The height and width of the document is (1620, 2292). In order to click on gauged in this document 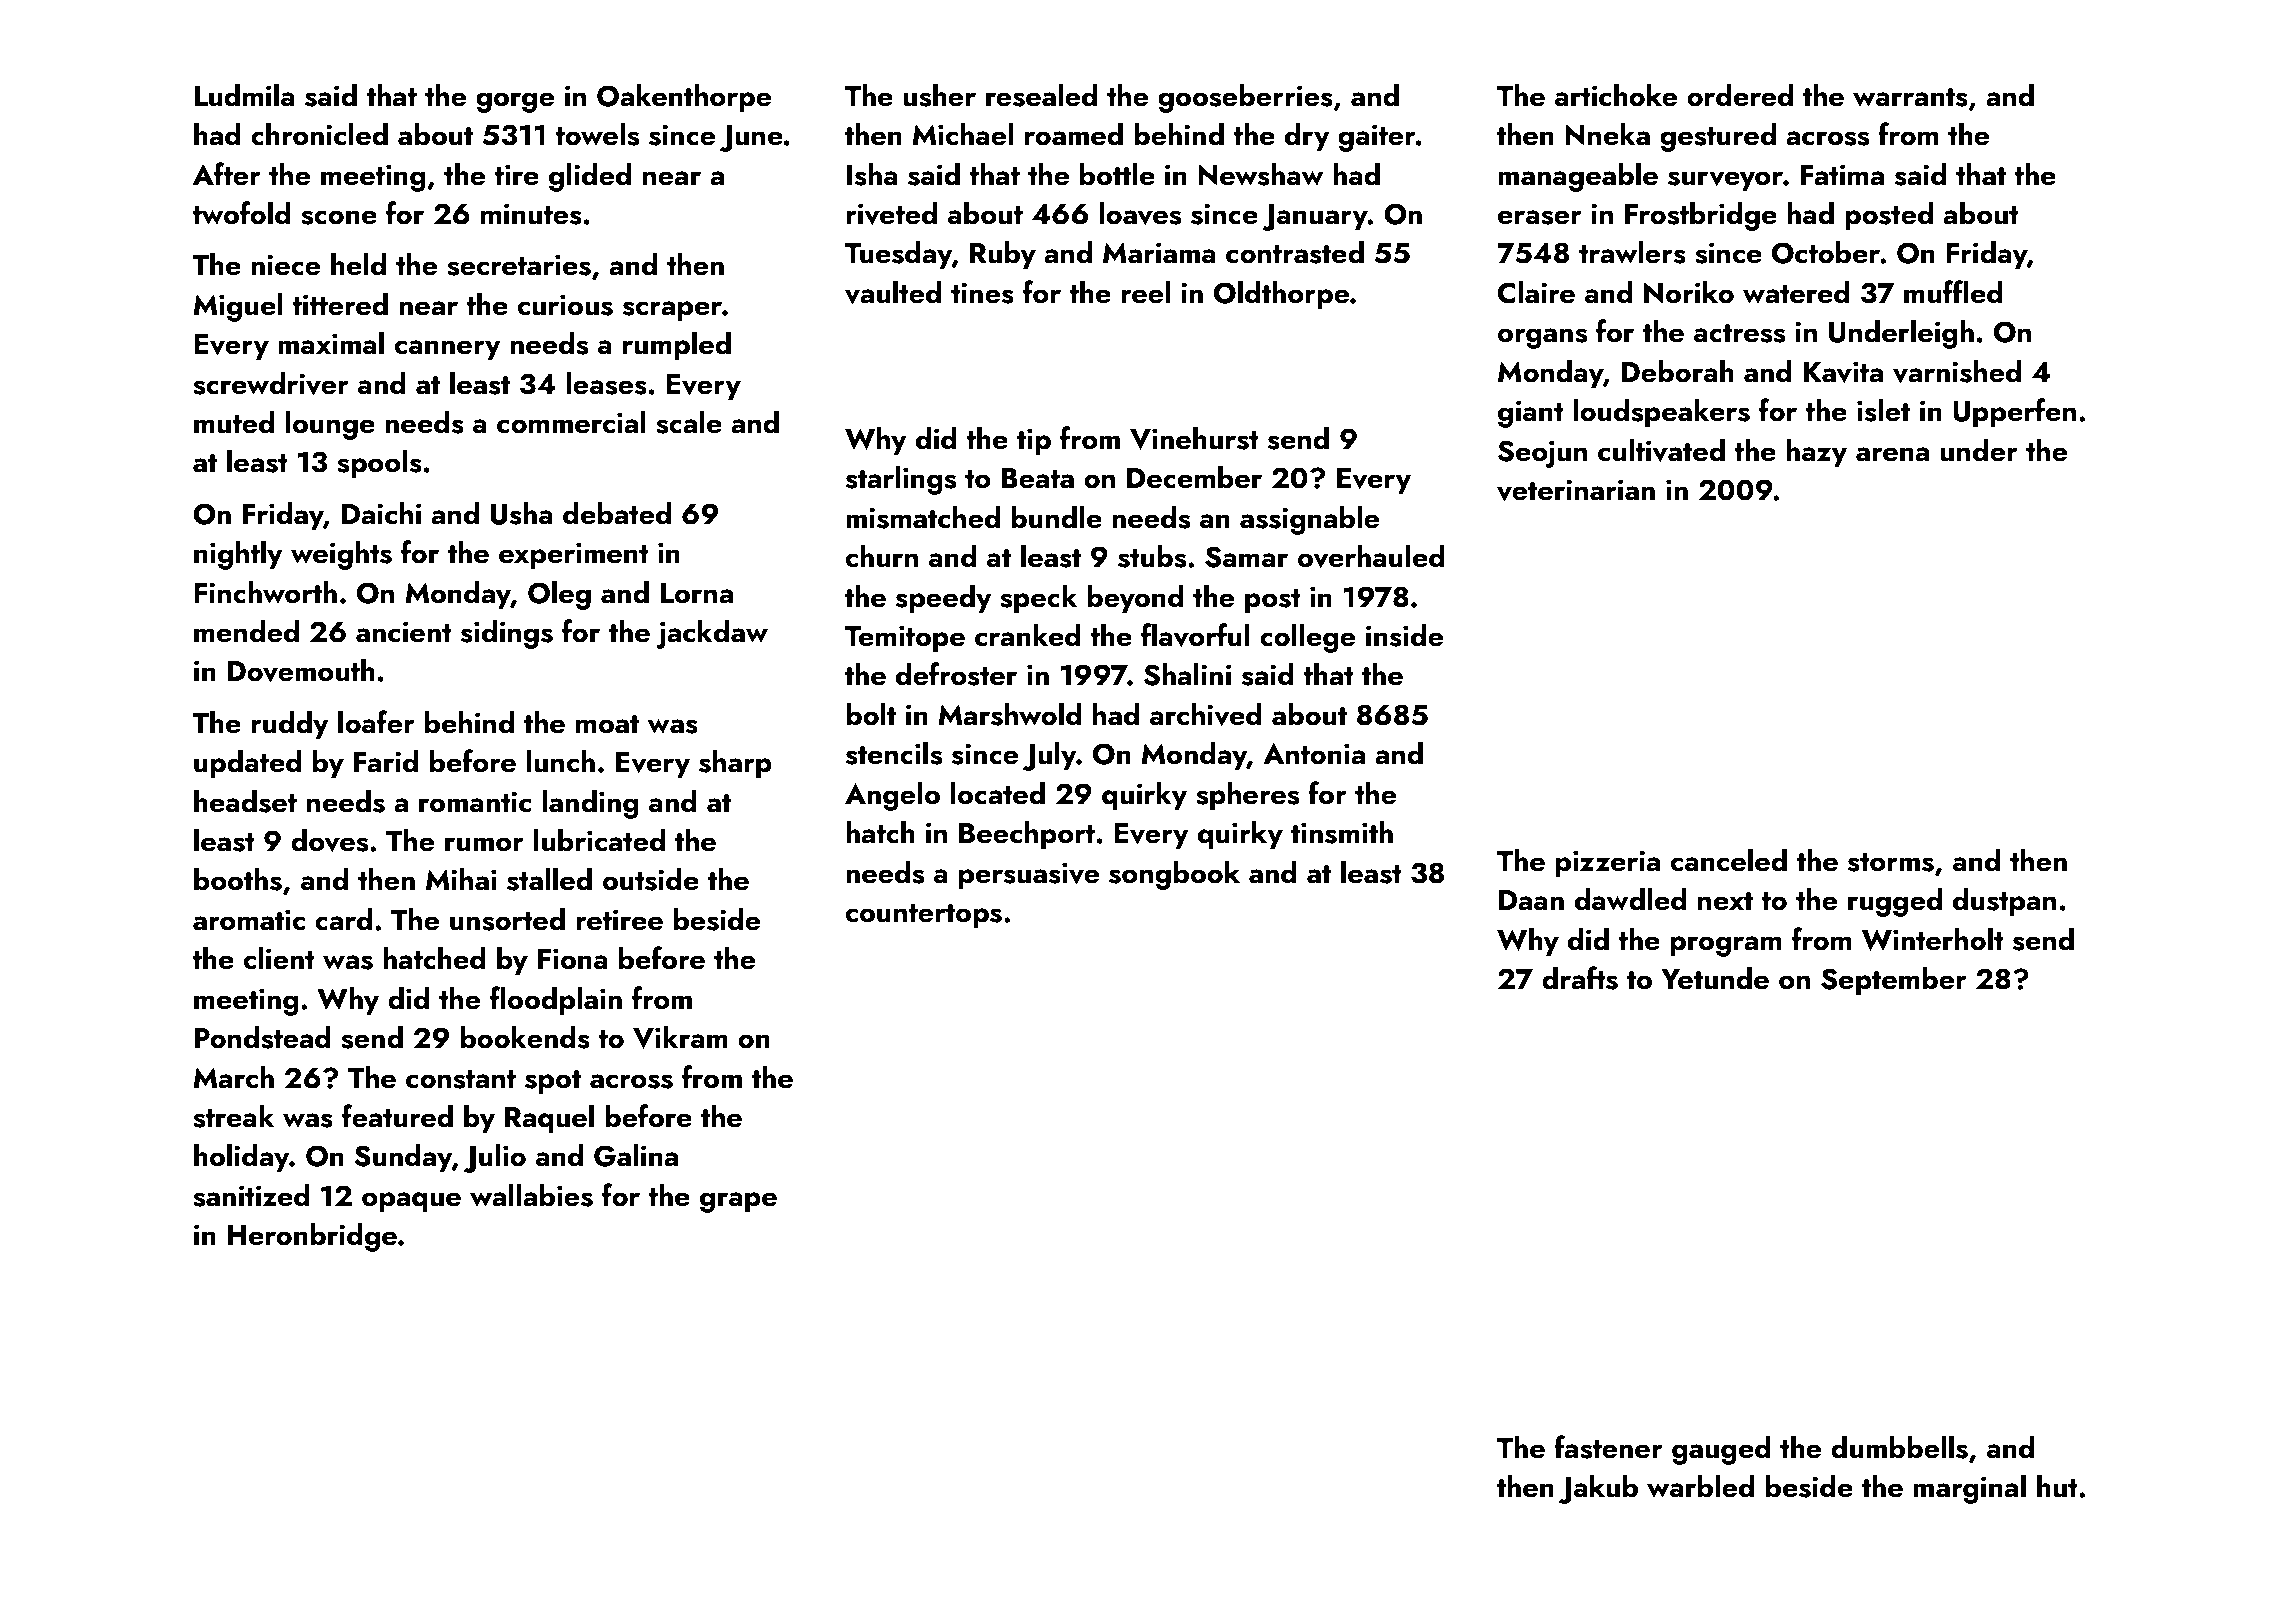, I will do `click(1721, 1450)`.
